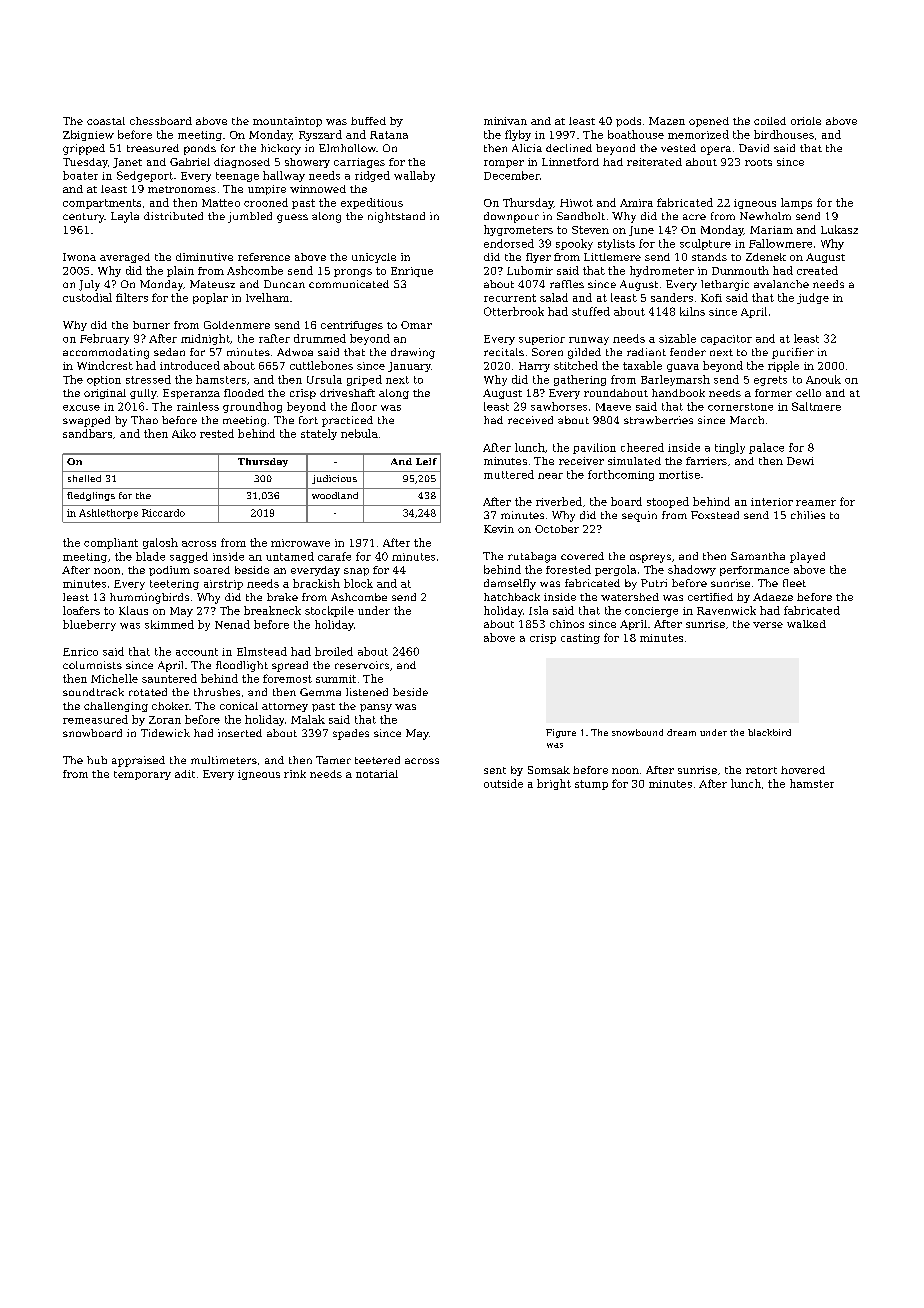 The height and width of the document is (1308, 924). I want to click on verse, so click(768, 625).
